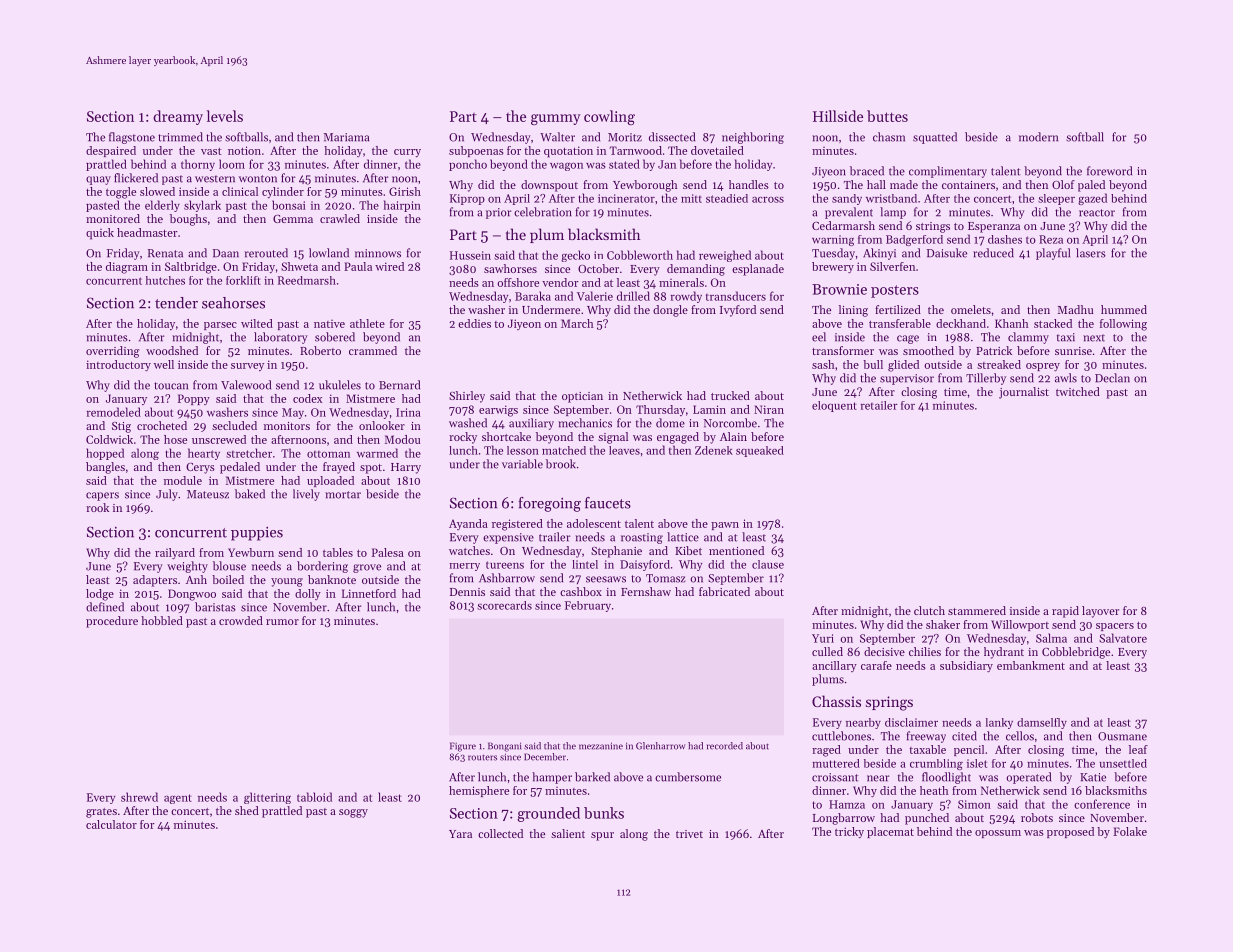  What do you see at coordinates (112, 622) in the screenshot?
I see `procedure` at bounding box center [112, 622].
